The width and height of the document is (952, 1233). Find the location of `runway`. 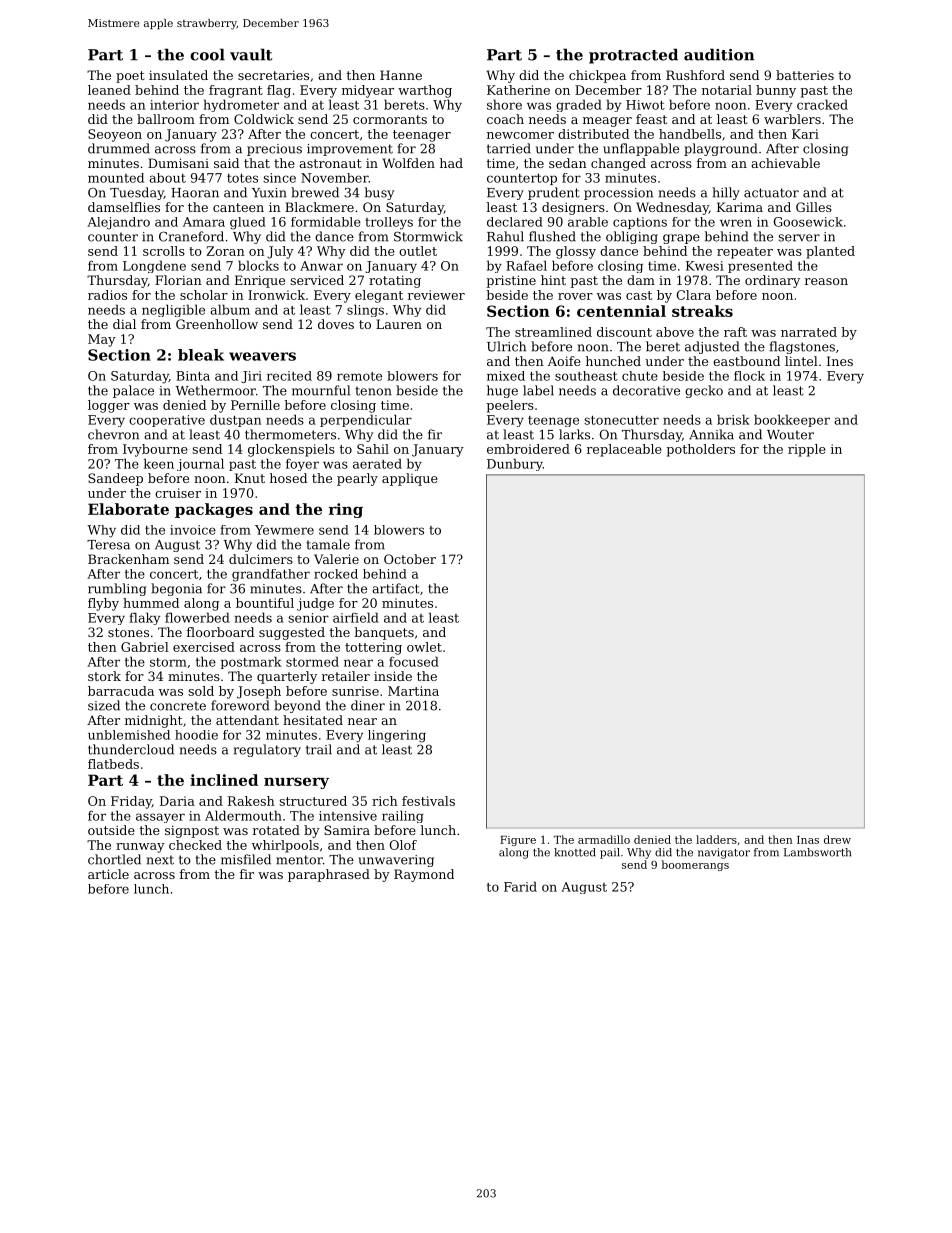

runway is located at coordinates (140, 848).
